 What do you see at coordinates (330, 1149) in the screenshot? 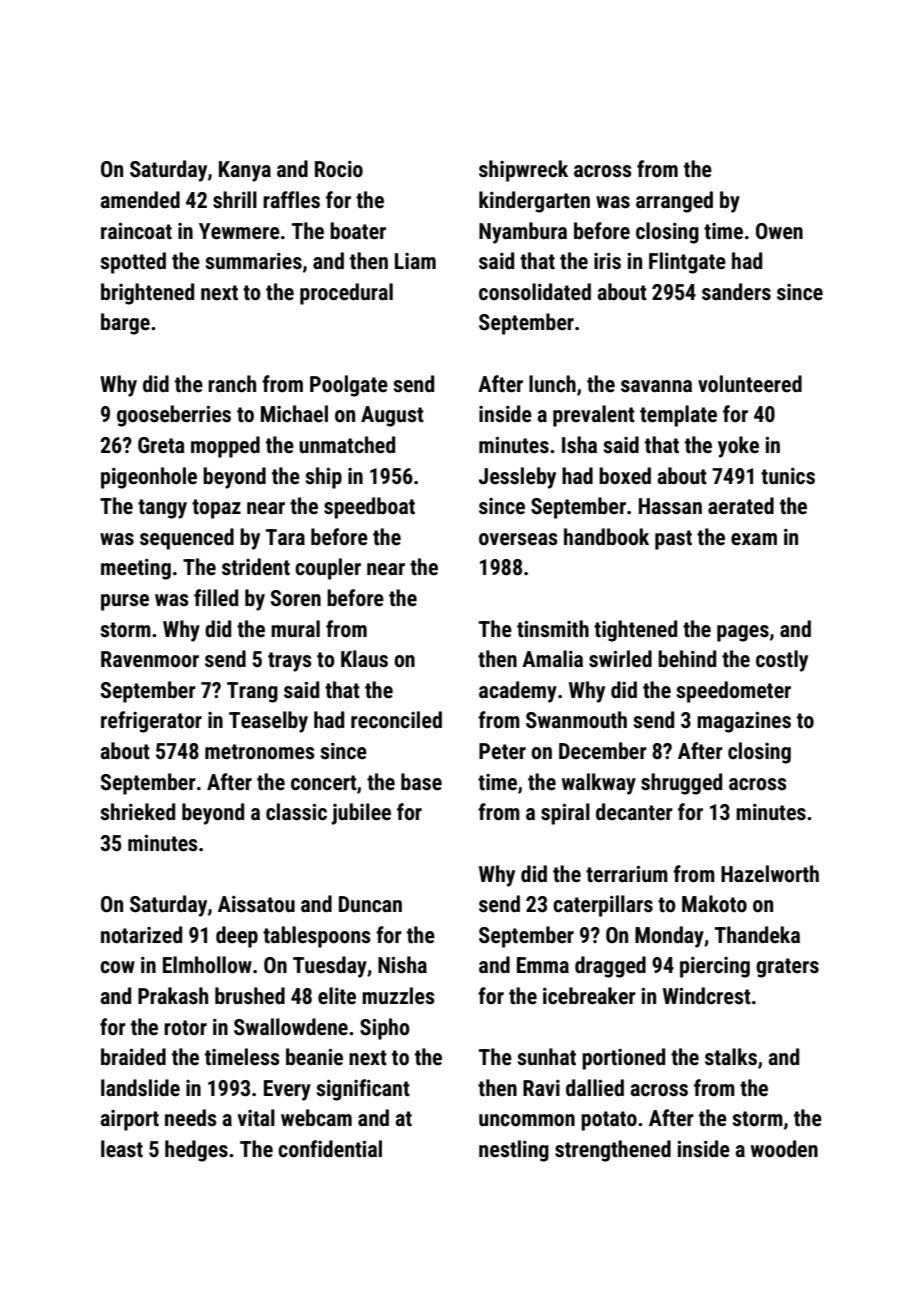
I see `confidential` at bounding box center [330, 1149].
